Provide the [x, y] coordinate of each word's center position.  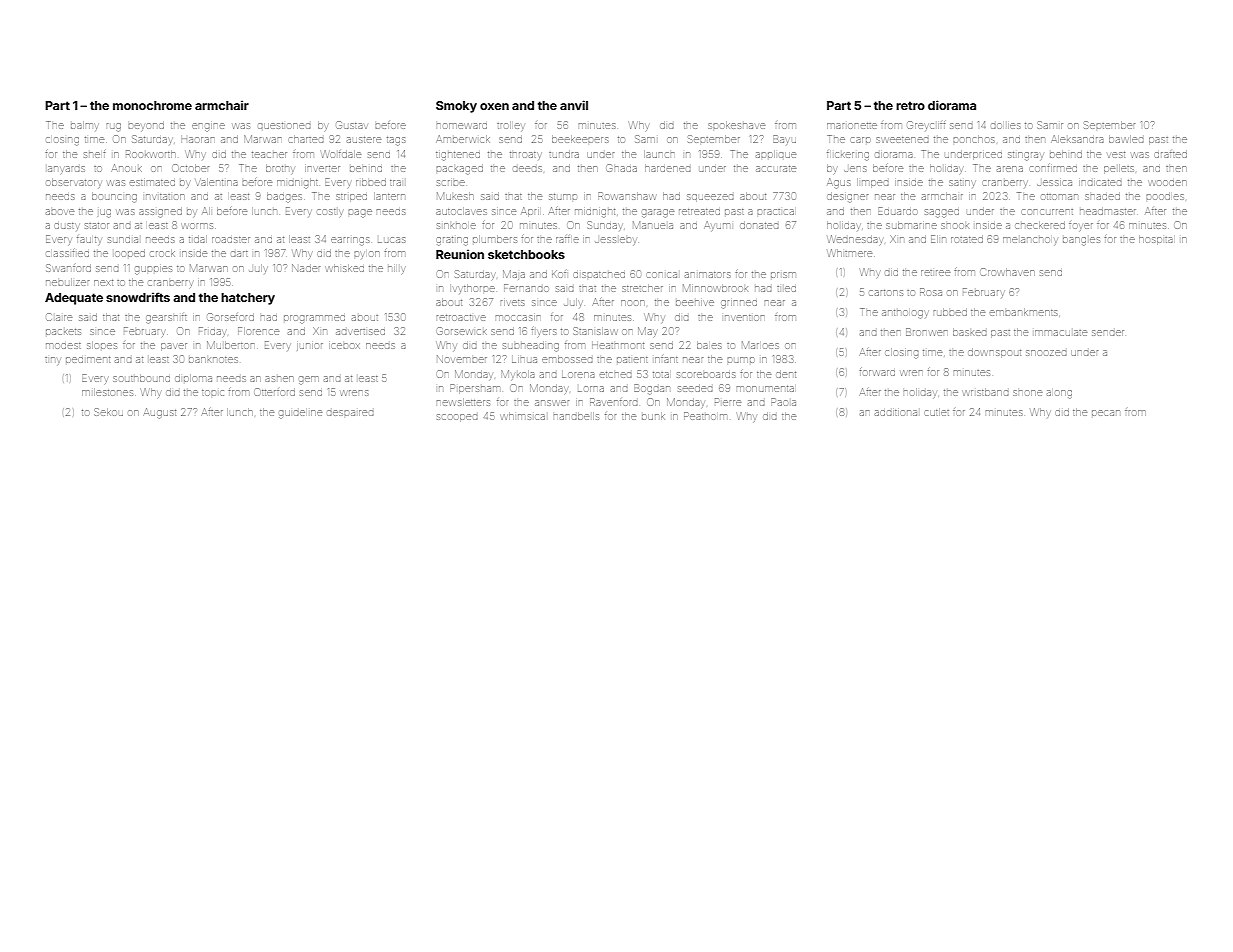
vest [1116, 155]
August [160, 413]
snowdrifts [138, 297]
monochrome [152, 105]
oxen [494, 106]
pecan [1106, 413]
